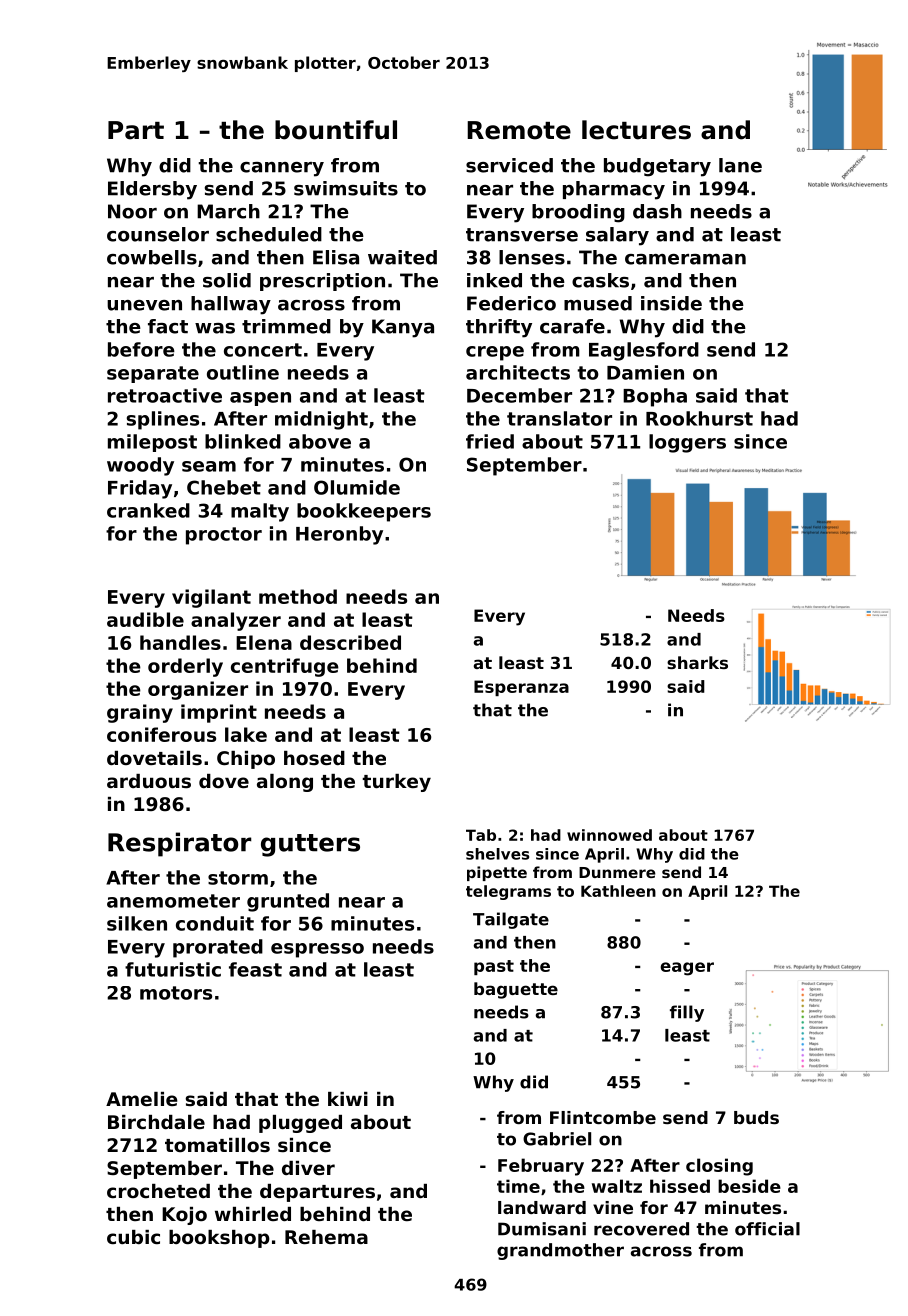 Image resolution: width=908 pixels, height=1316 pixels. I want to click on lectures, so click(636, 130).
